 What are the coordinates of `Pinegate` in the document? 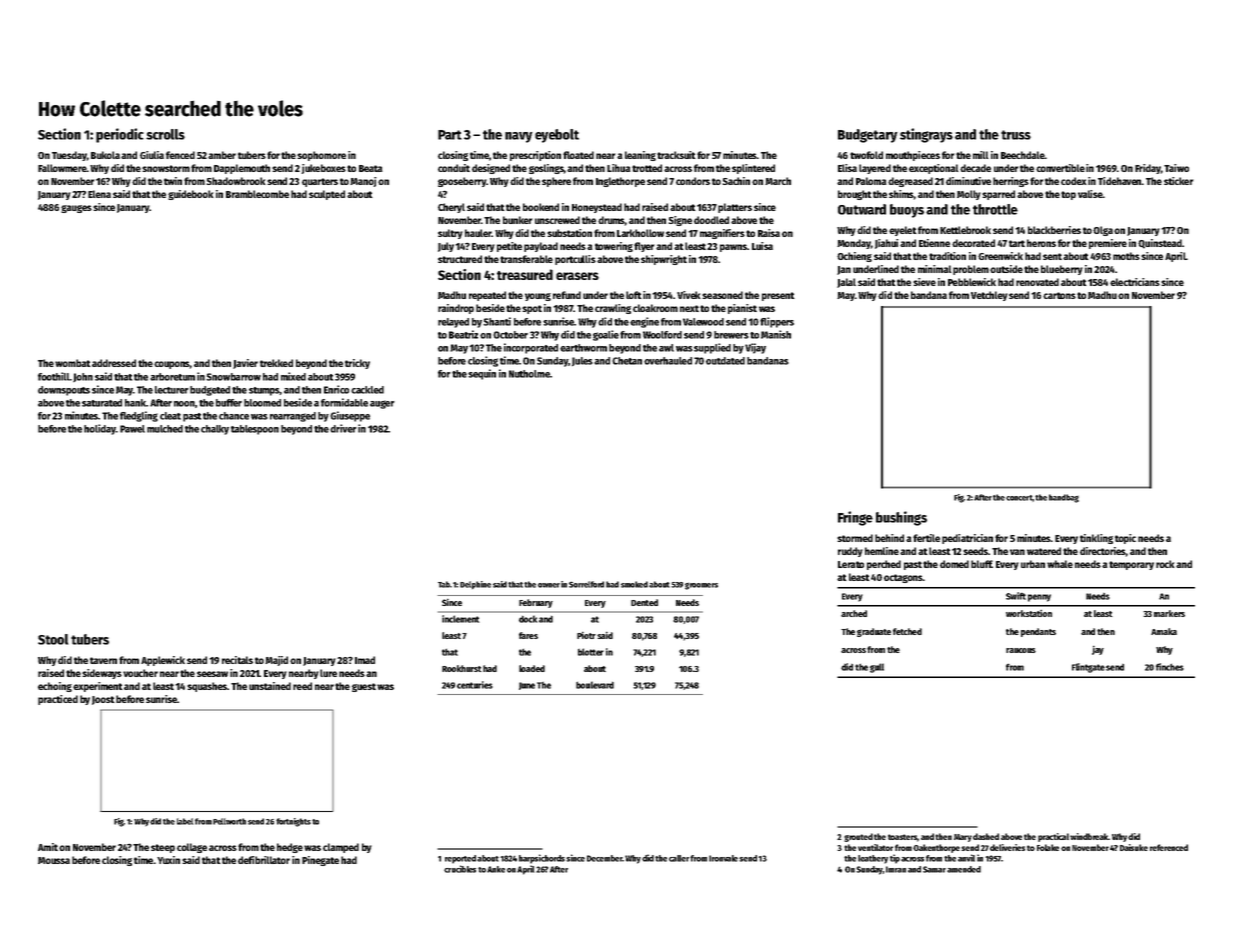 It's located at (320, 861).
